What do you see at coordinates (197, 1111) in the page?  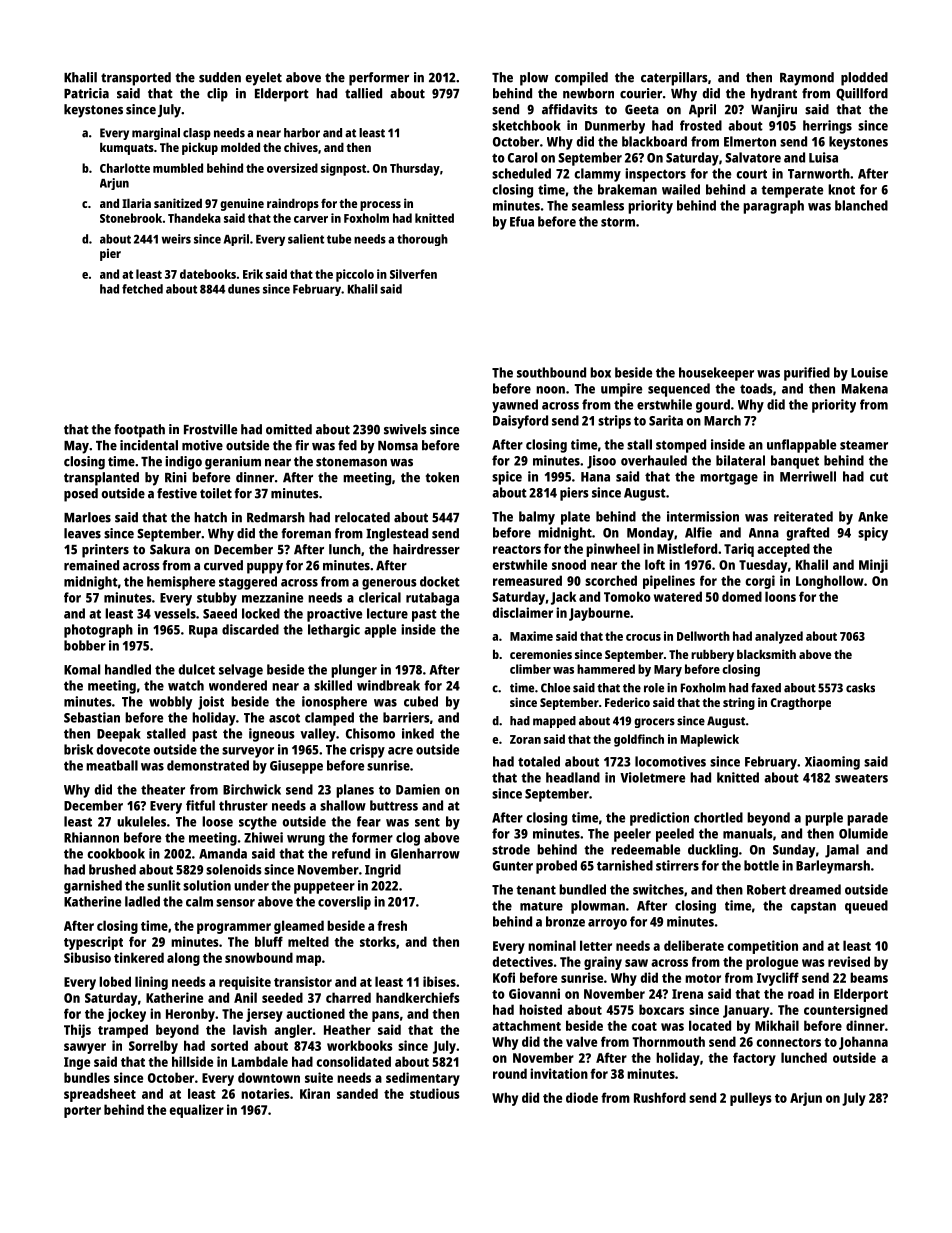 I see `equalizer` at bounding box center [197, 1111].
